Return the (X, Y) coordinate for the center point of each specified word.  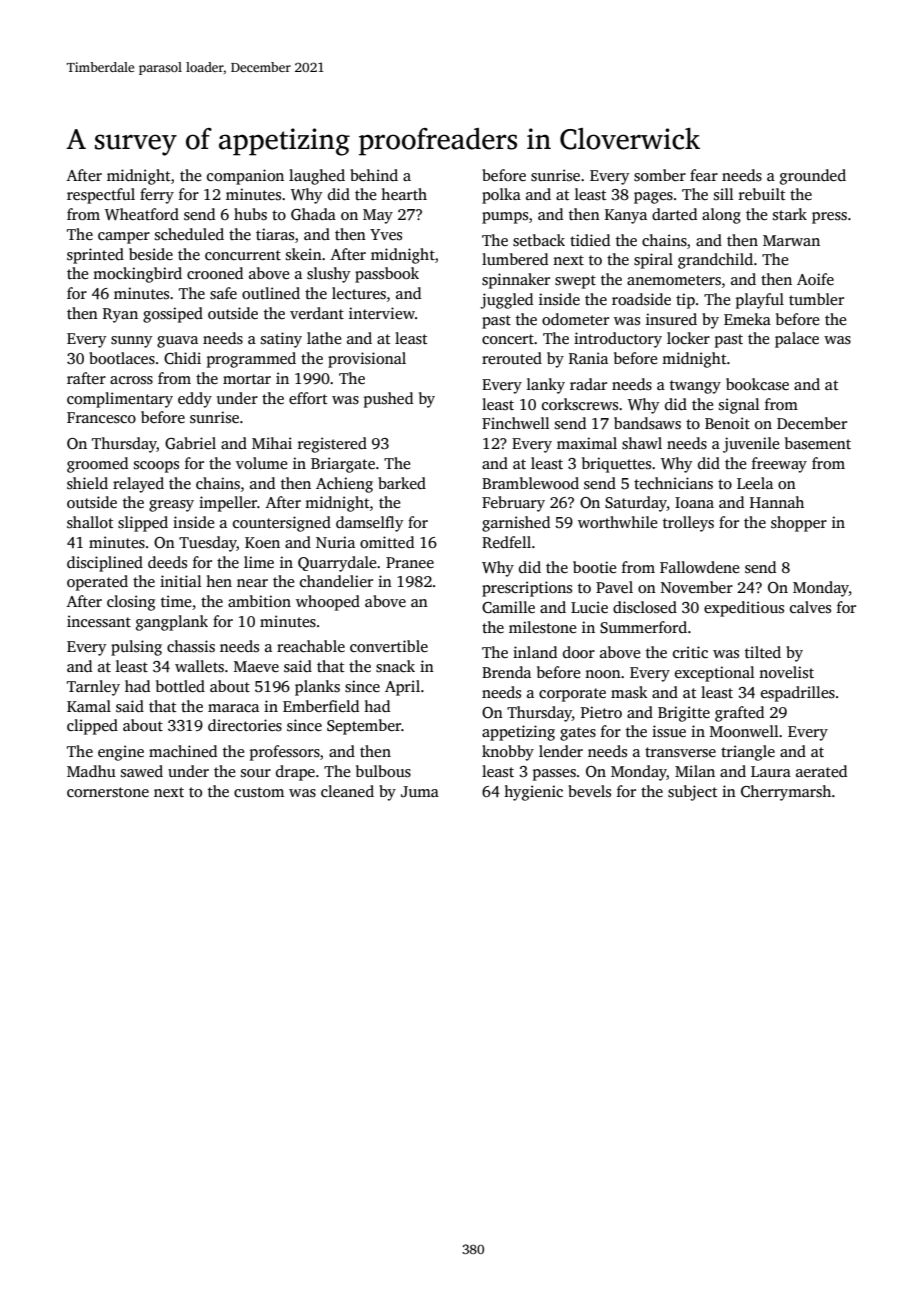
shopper (799, 524)
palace (797, 340)
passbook (387, 275)
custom (259, 792)
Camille (508, 607)
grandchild (715, 261)
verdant (317, 313)
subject (693, 793)
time (176, 601)
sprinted (95, 256)
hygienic (533, 793)
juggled (506, 301)
